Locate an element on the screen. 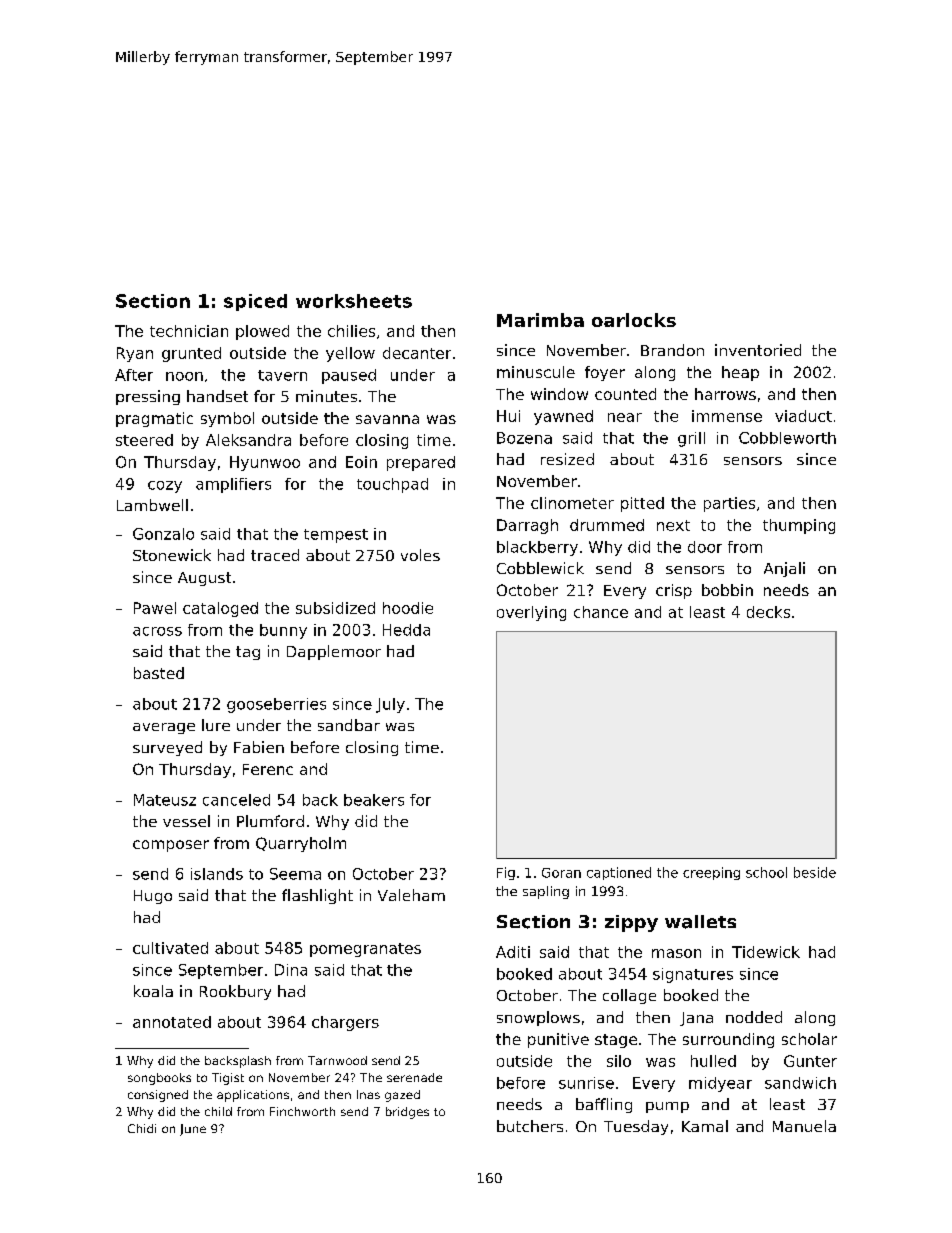 This screenshot has width=952, height=1233. Kamal is located at coordinates (705, 1126).
